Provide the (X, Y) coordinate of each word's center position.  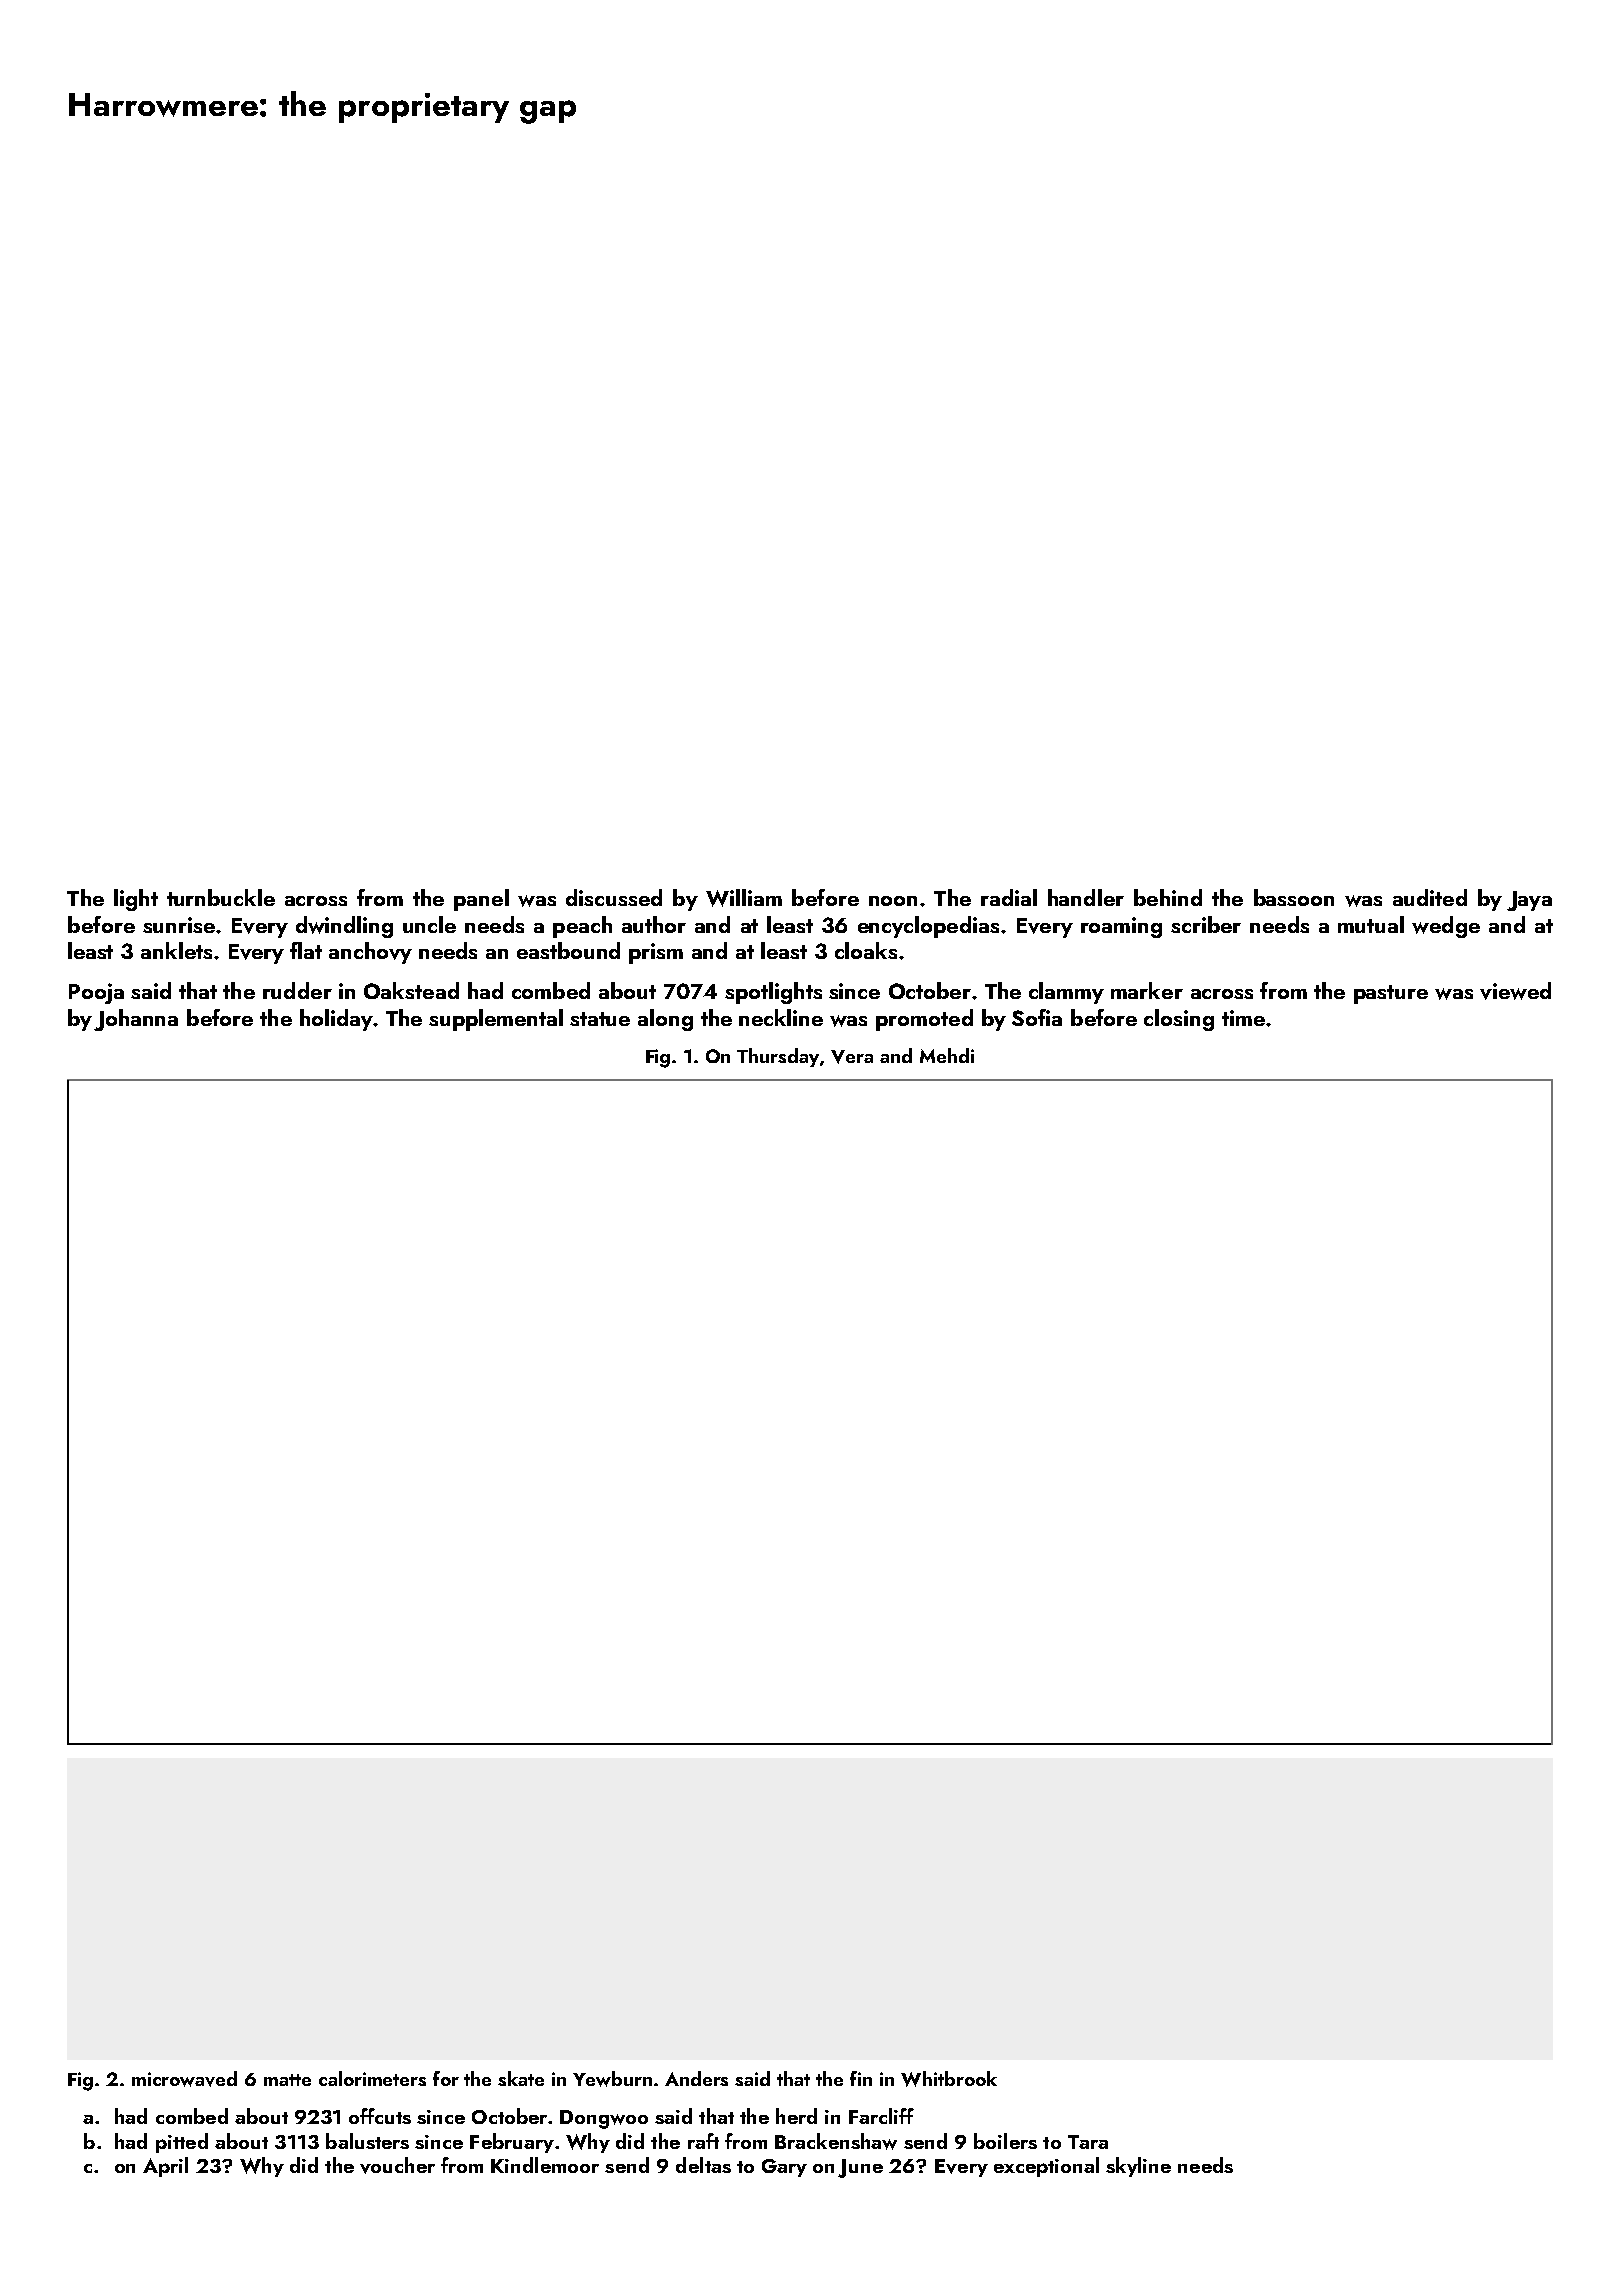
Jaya (1529, 901)
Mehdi (947, 1055)
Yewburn (612, 2079)
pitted (182, 2143)
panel (481, 900)
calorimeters (372, 2078)
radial (1009, 897)
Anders (696, 2078)
